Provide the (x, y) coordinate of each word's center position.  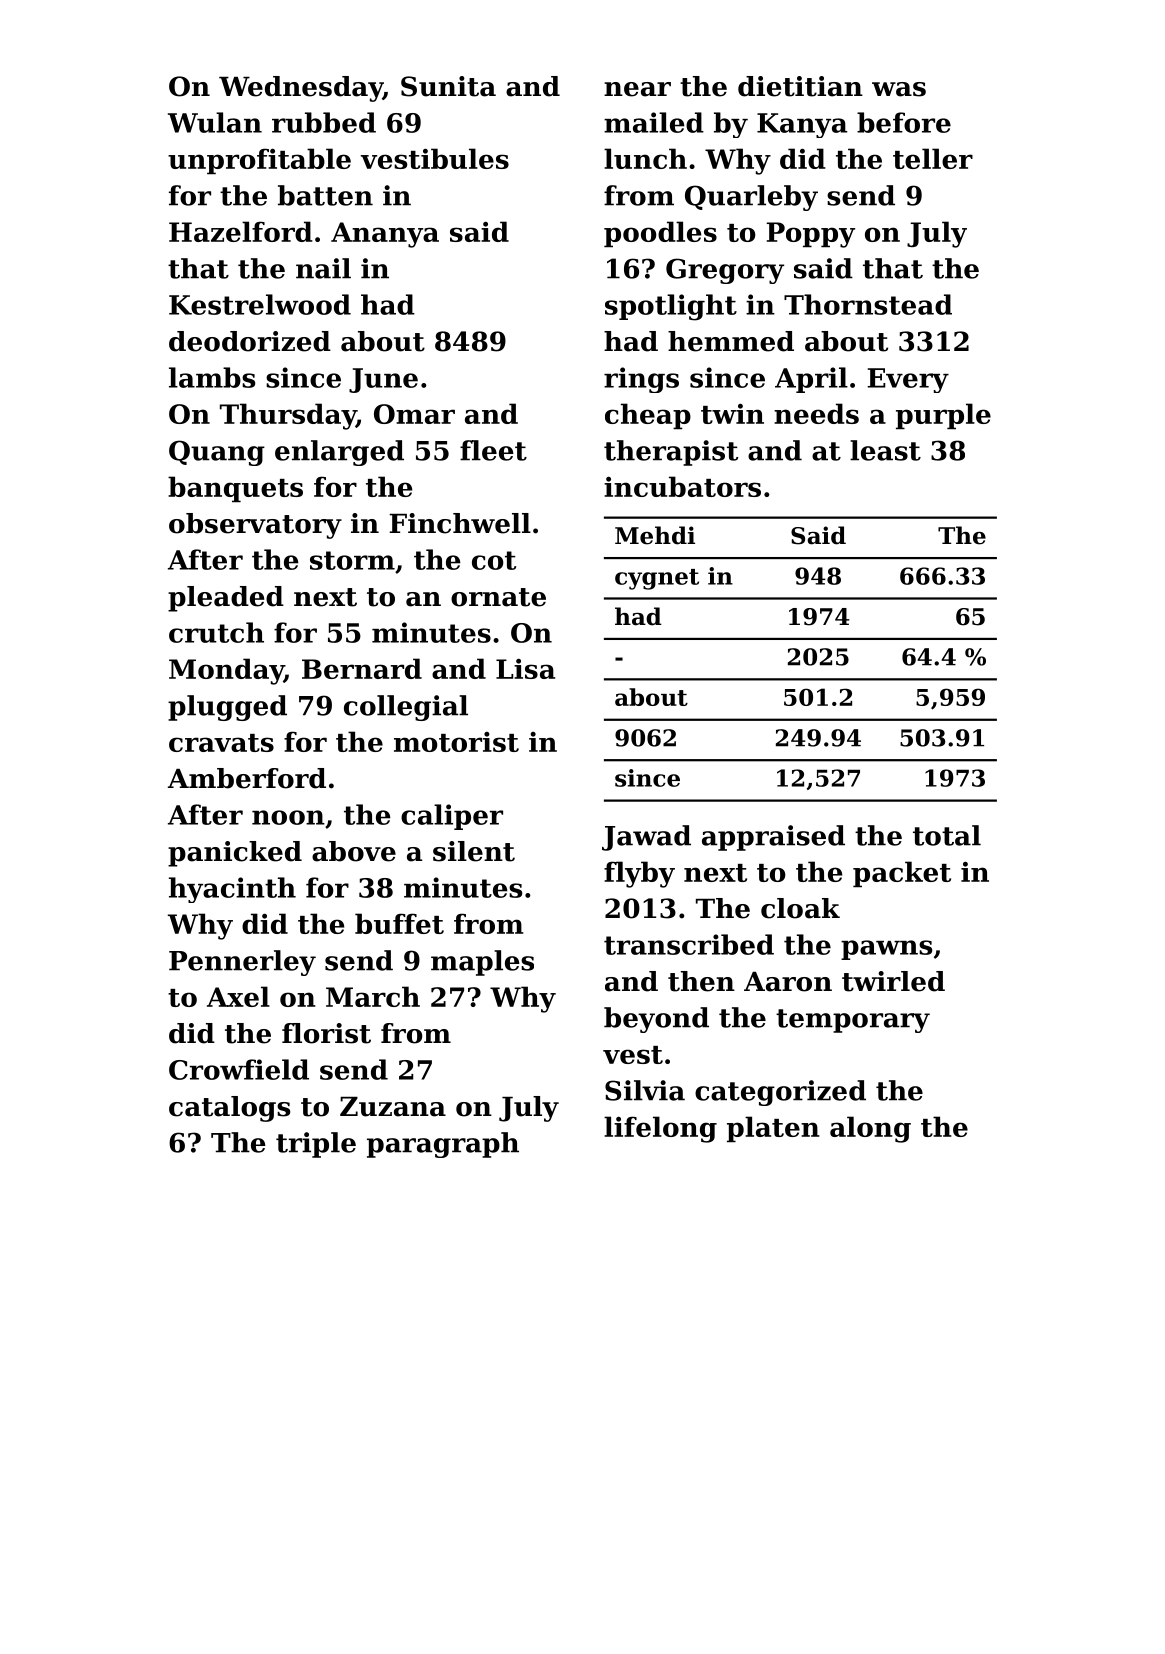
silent (474, 851)
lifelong (660, 1129)
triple (316, 1145)
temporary (853, 1021)
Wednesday (301, 89)
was (899, 89)
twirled (893, 981)
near (637, 89)
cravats (221, 743)
